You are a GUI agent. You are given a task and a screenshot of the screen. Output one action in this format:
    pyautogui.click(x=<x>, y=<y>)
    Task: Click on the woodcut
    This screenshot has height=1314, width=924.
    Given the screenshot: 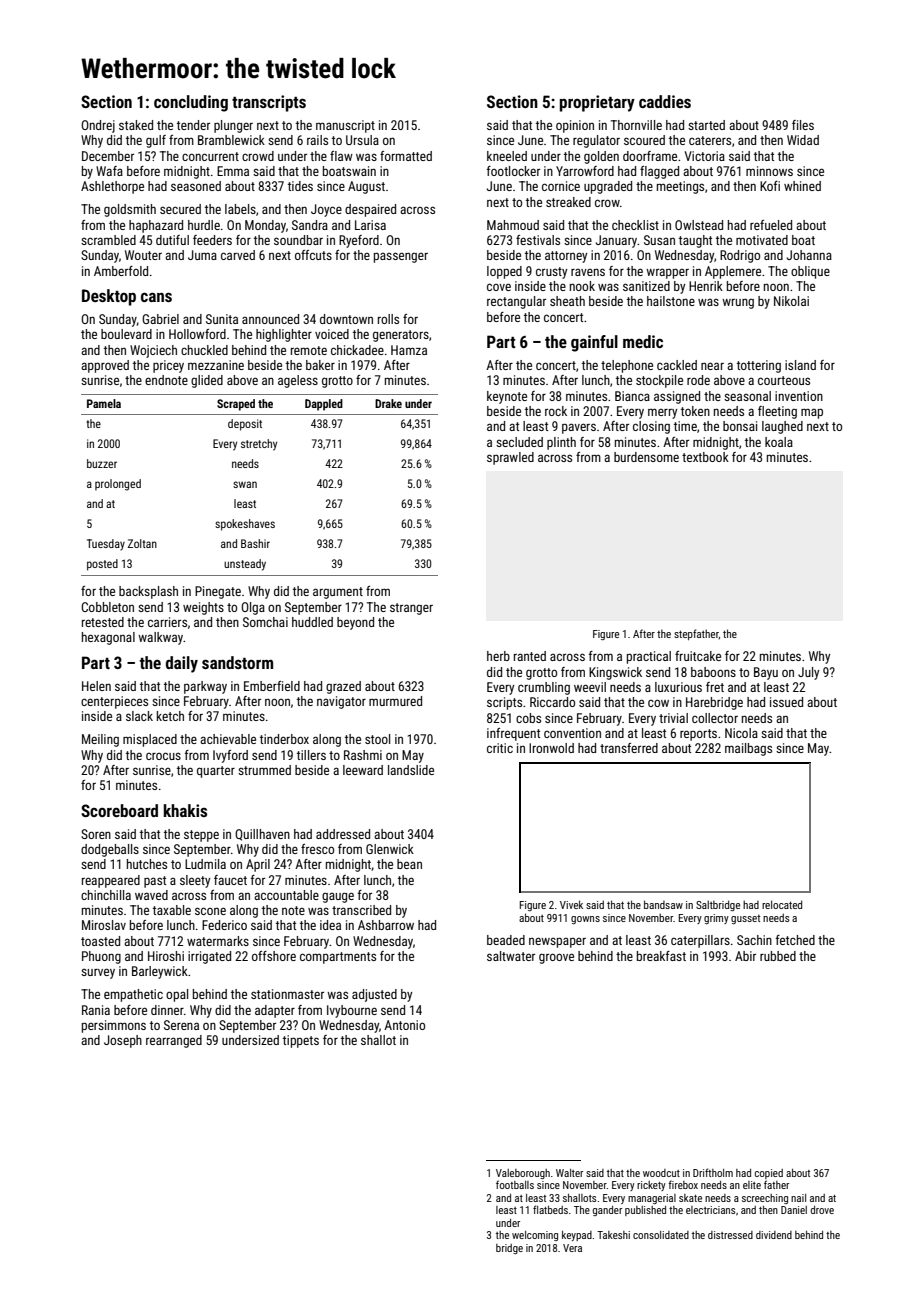 What is the action you would take?
    pyautogui.click(x=661, y=1173)
